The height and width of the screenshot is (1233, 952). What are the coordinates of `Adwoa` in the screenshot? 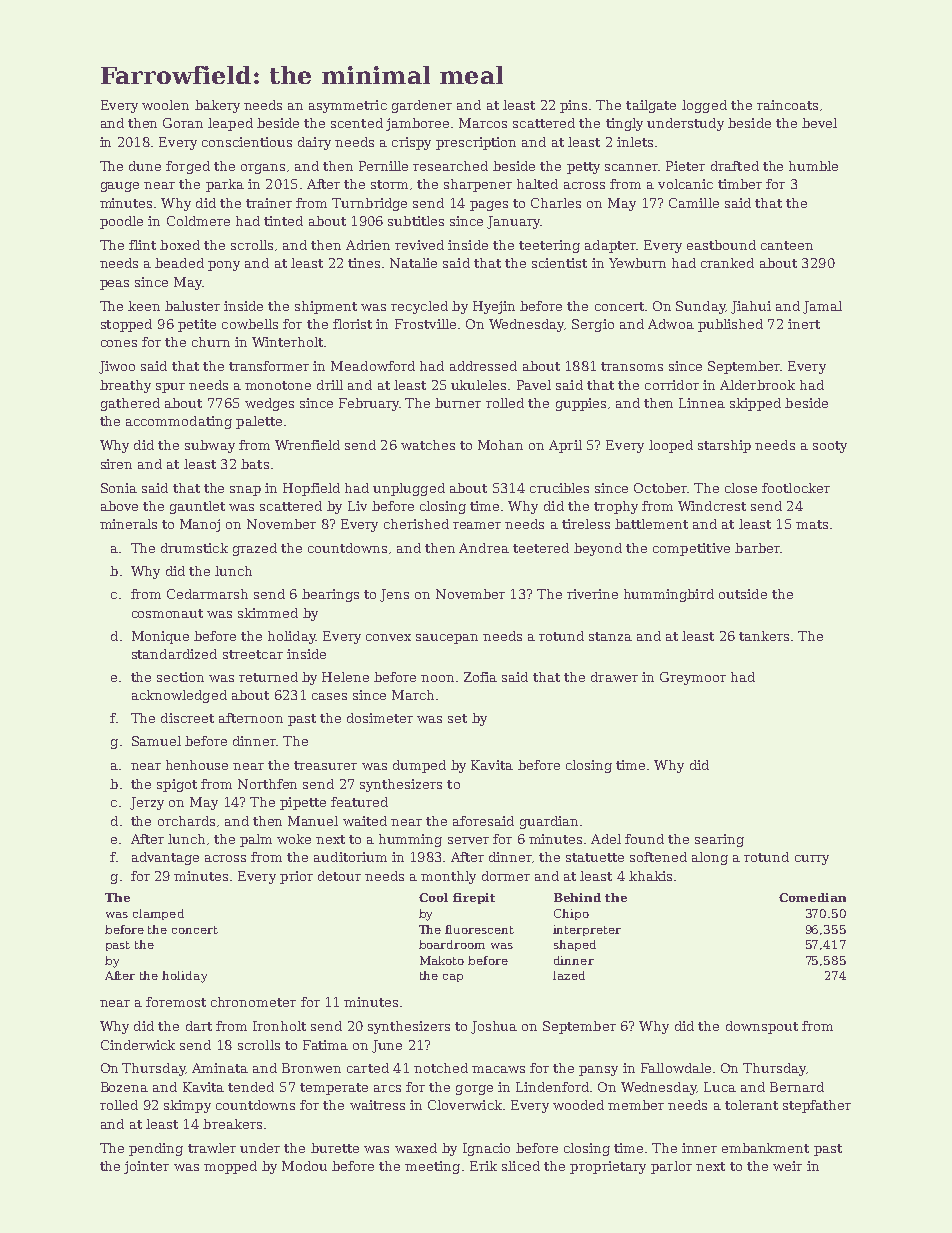 It's located at (671, 324).
